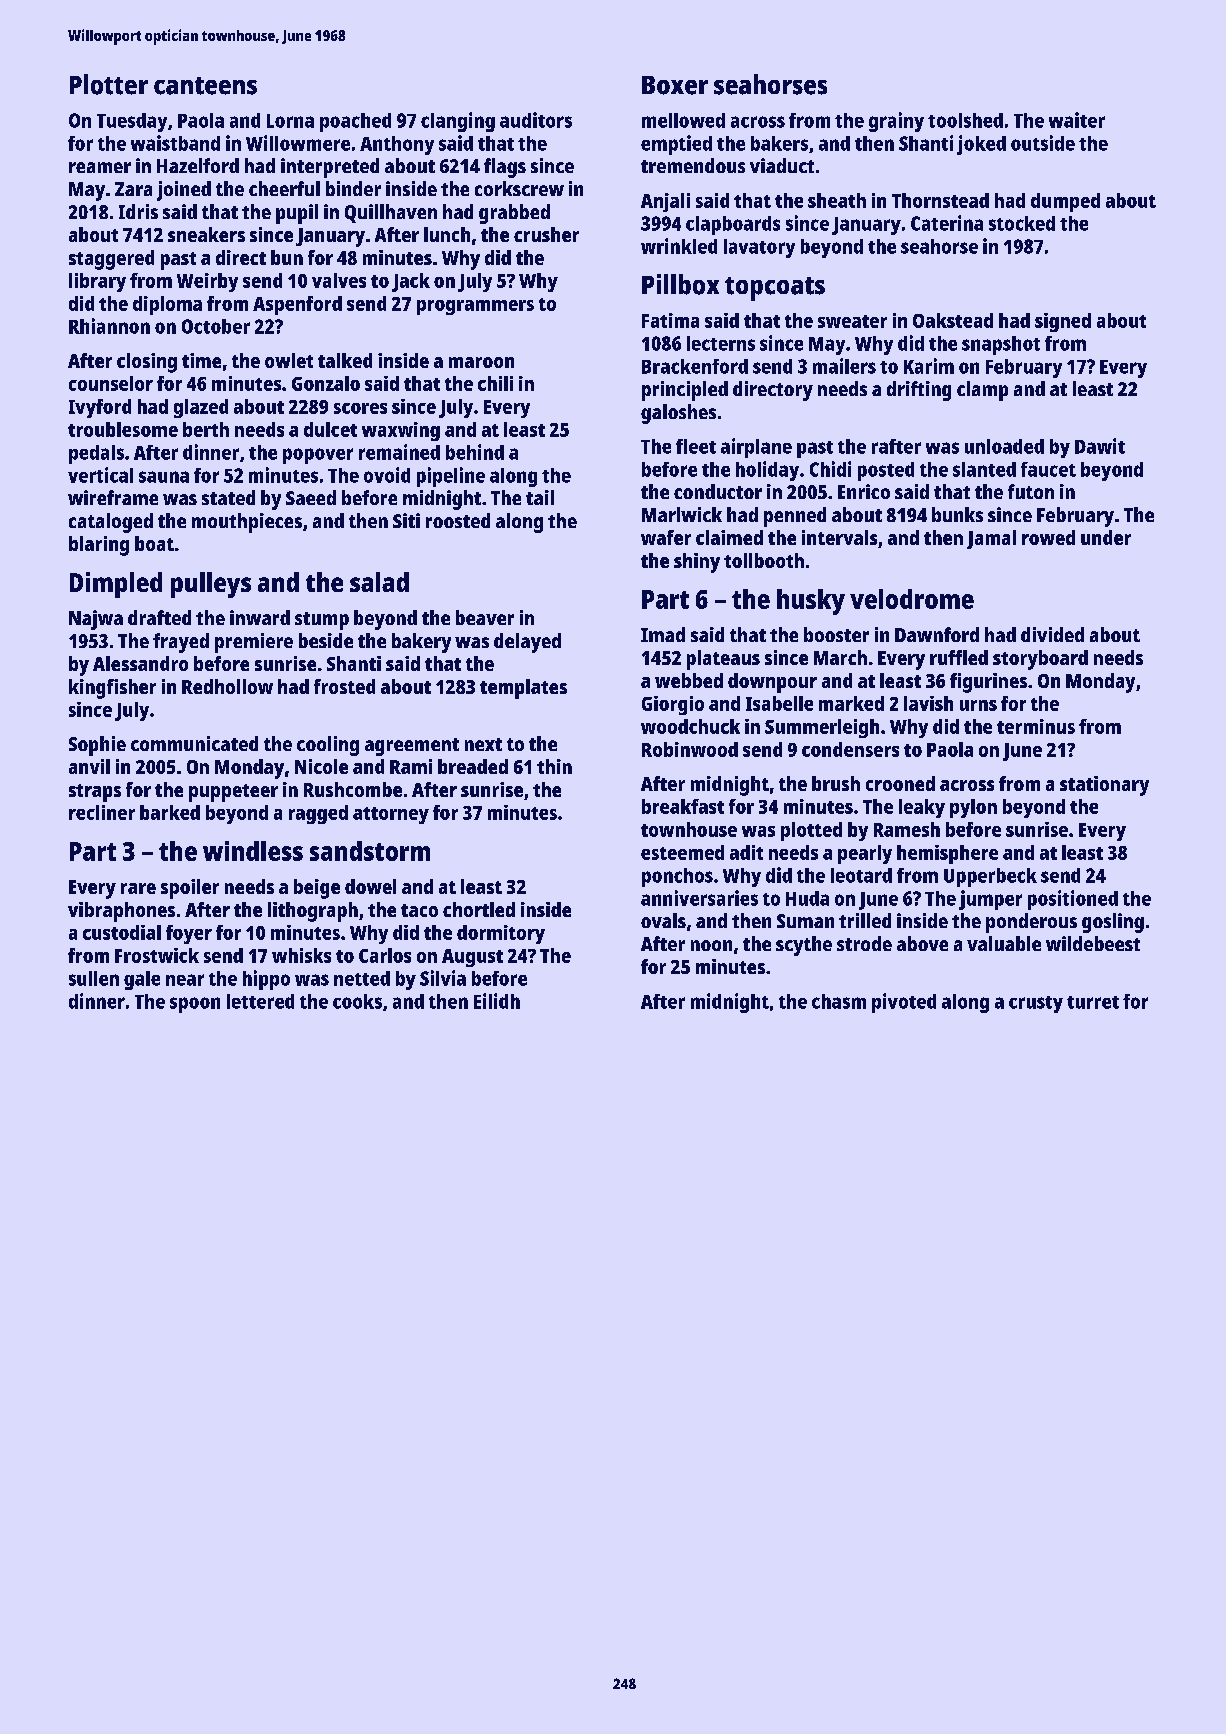 Image resolution: width=1226 pixels, height=1734 pixels. I want to click on sullen, so click(94, 978).
